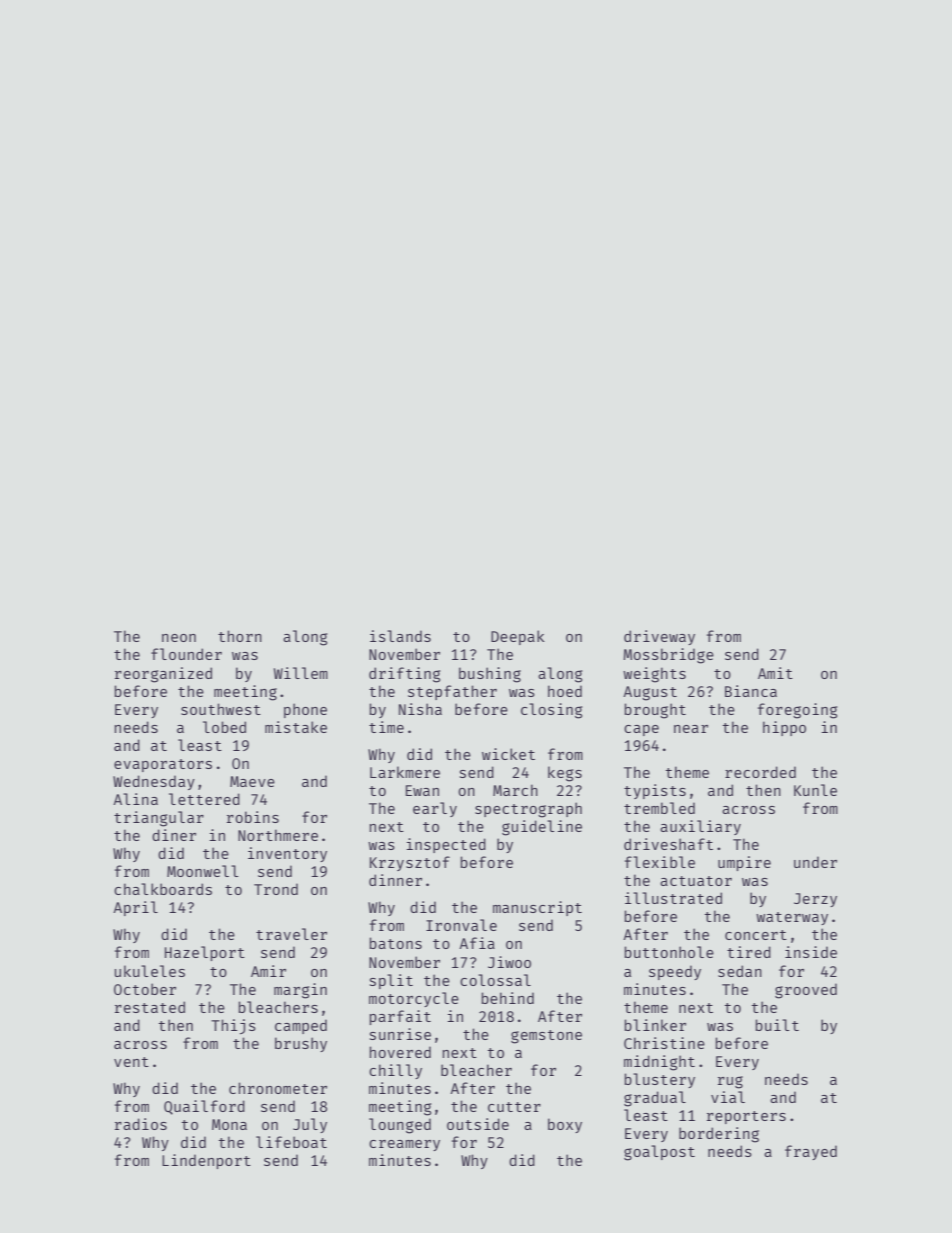 The image size is (952, 1233). Describe the element at coordinates (206, 1161) in the image. I see `Lindenport` at that location.
